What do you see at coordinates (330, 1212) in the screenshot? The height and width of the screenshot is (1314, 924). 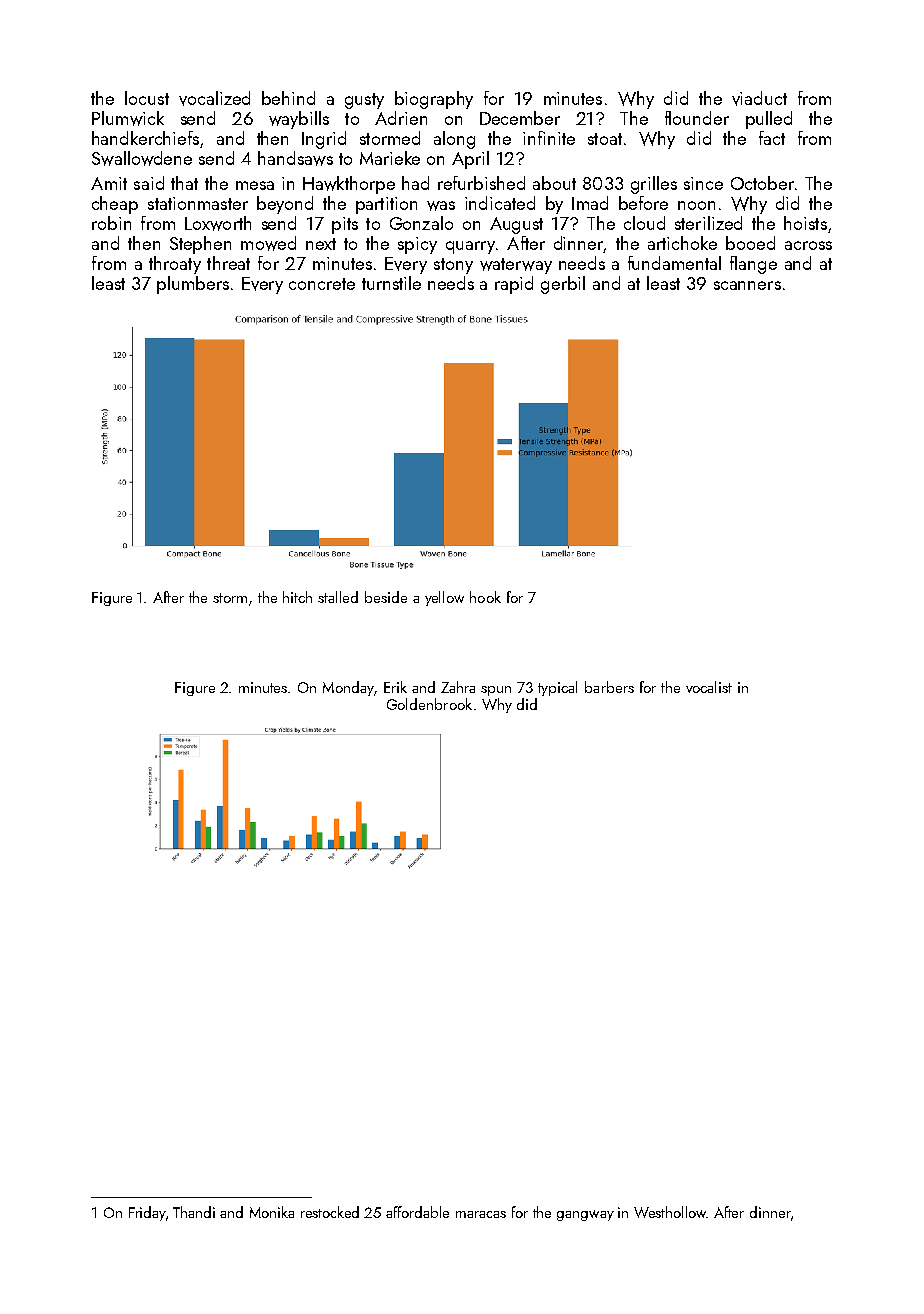 I see `restocked` at bounding box center [330, 1212].
